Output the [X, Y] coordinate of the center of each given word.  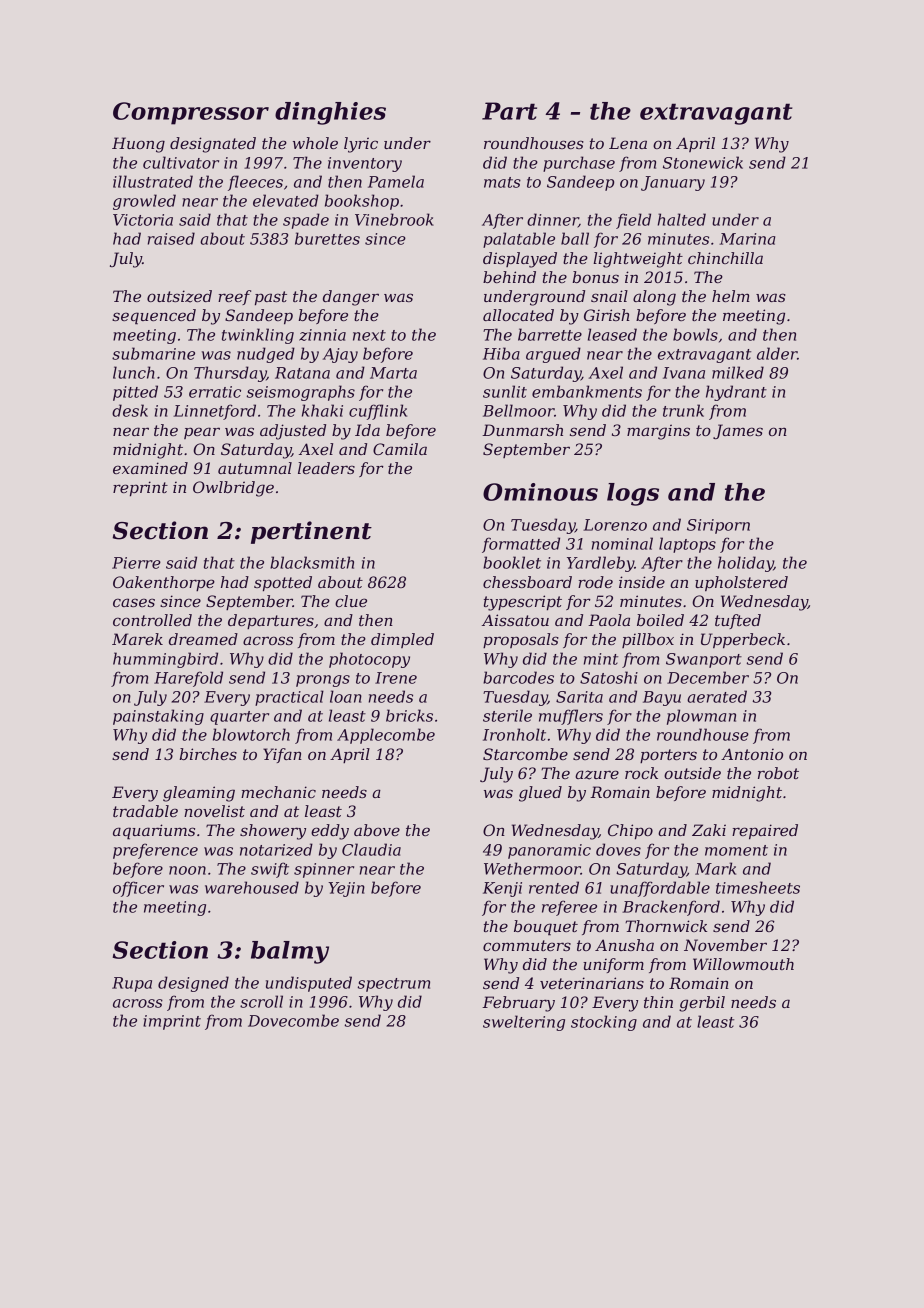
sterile [507, 715]
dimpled [402, 640]
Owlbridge [233, 489]
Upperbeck [743, 640]
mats [502, 182]
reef [234, 297]
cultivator [181, 162]
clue [351, 601]
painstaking [158, 717]
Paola [609, 620]
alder [777, 353]
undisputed [309, 984]
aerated [717, 696]
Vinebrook [394, 219]
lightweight [638, 260]
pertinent [311, 532]
